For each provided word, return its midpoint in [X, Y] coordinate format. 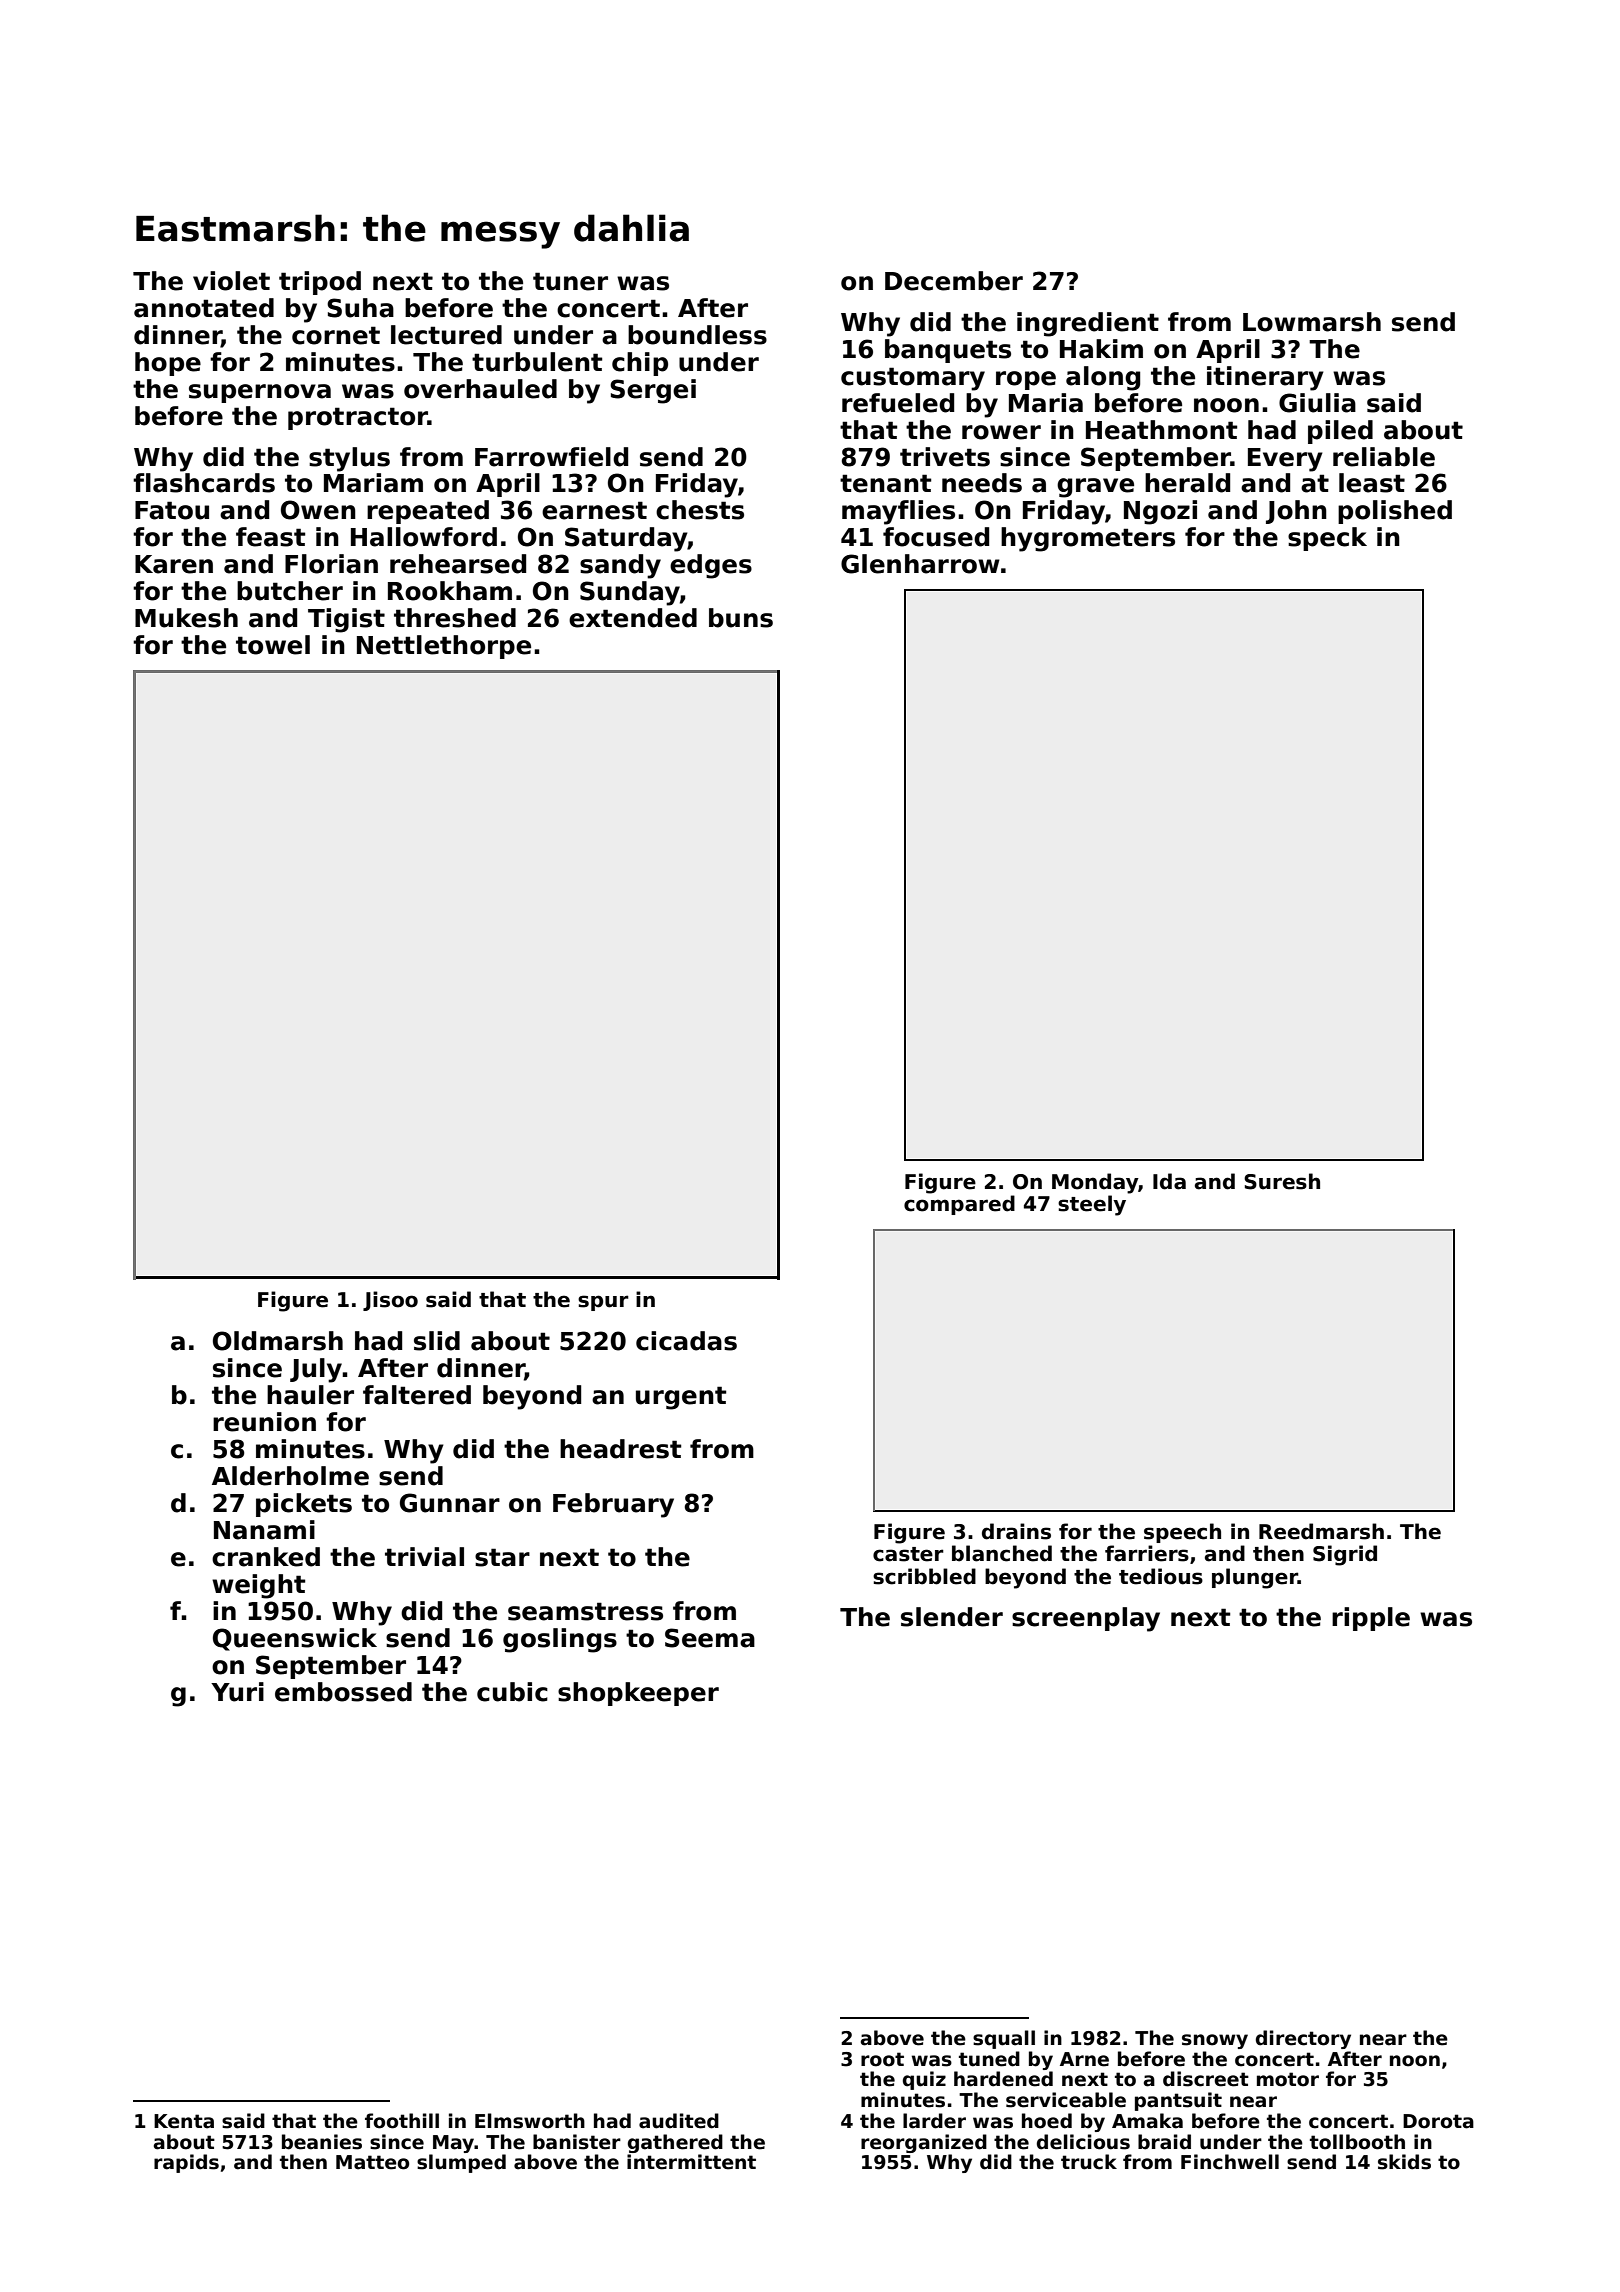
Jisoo [390, 1301]
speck [1327, 539]
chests [700, 510]
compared [959, 1205]
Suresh [1282, 1181]
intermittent [691, 2162]
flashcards [204, 483]
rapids [186, 2163]
